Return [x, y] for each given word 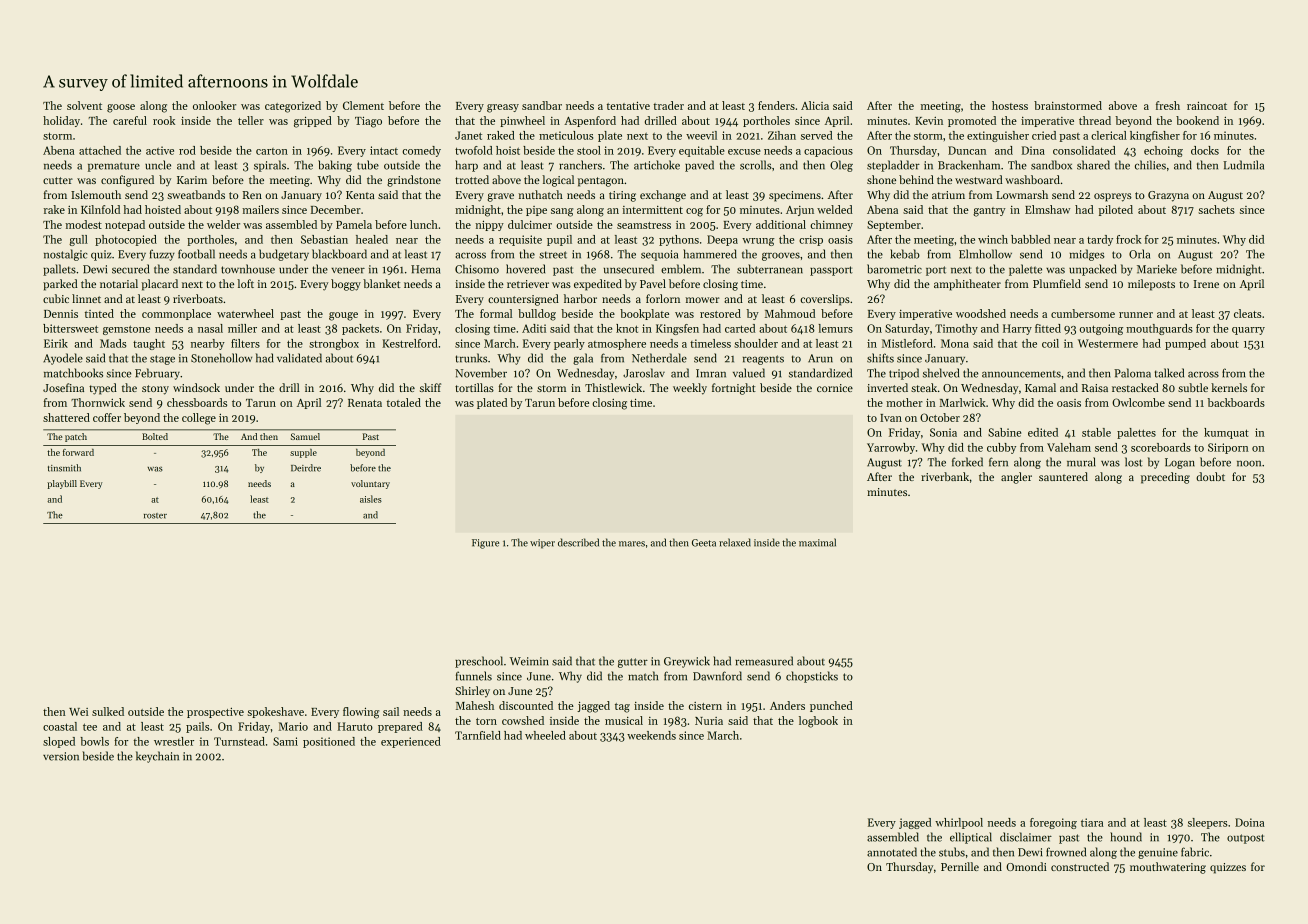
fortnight [734, 389]
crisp [811, 240]
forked [967, 462]
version [61, 756]
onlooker [214, 105]
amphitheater [967, 285]
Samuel [305, 436]
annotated [892, 852]
